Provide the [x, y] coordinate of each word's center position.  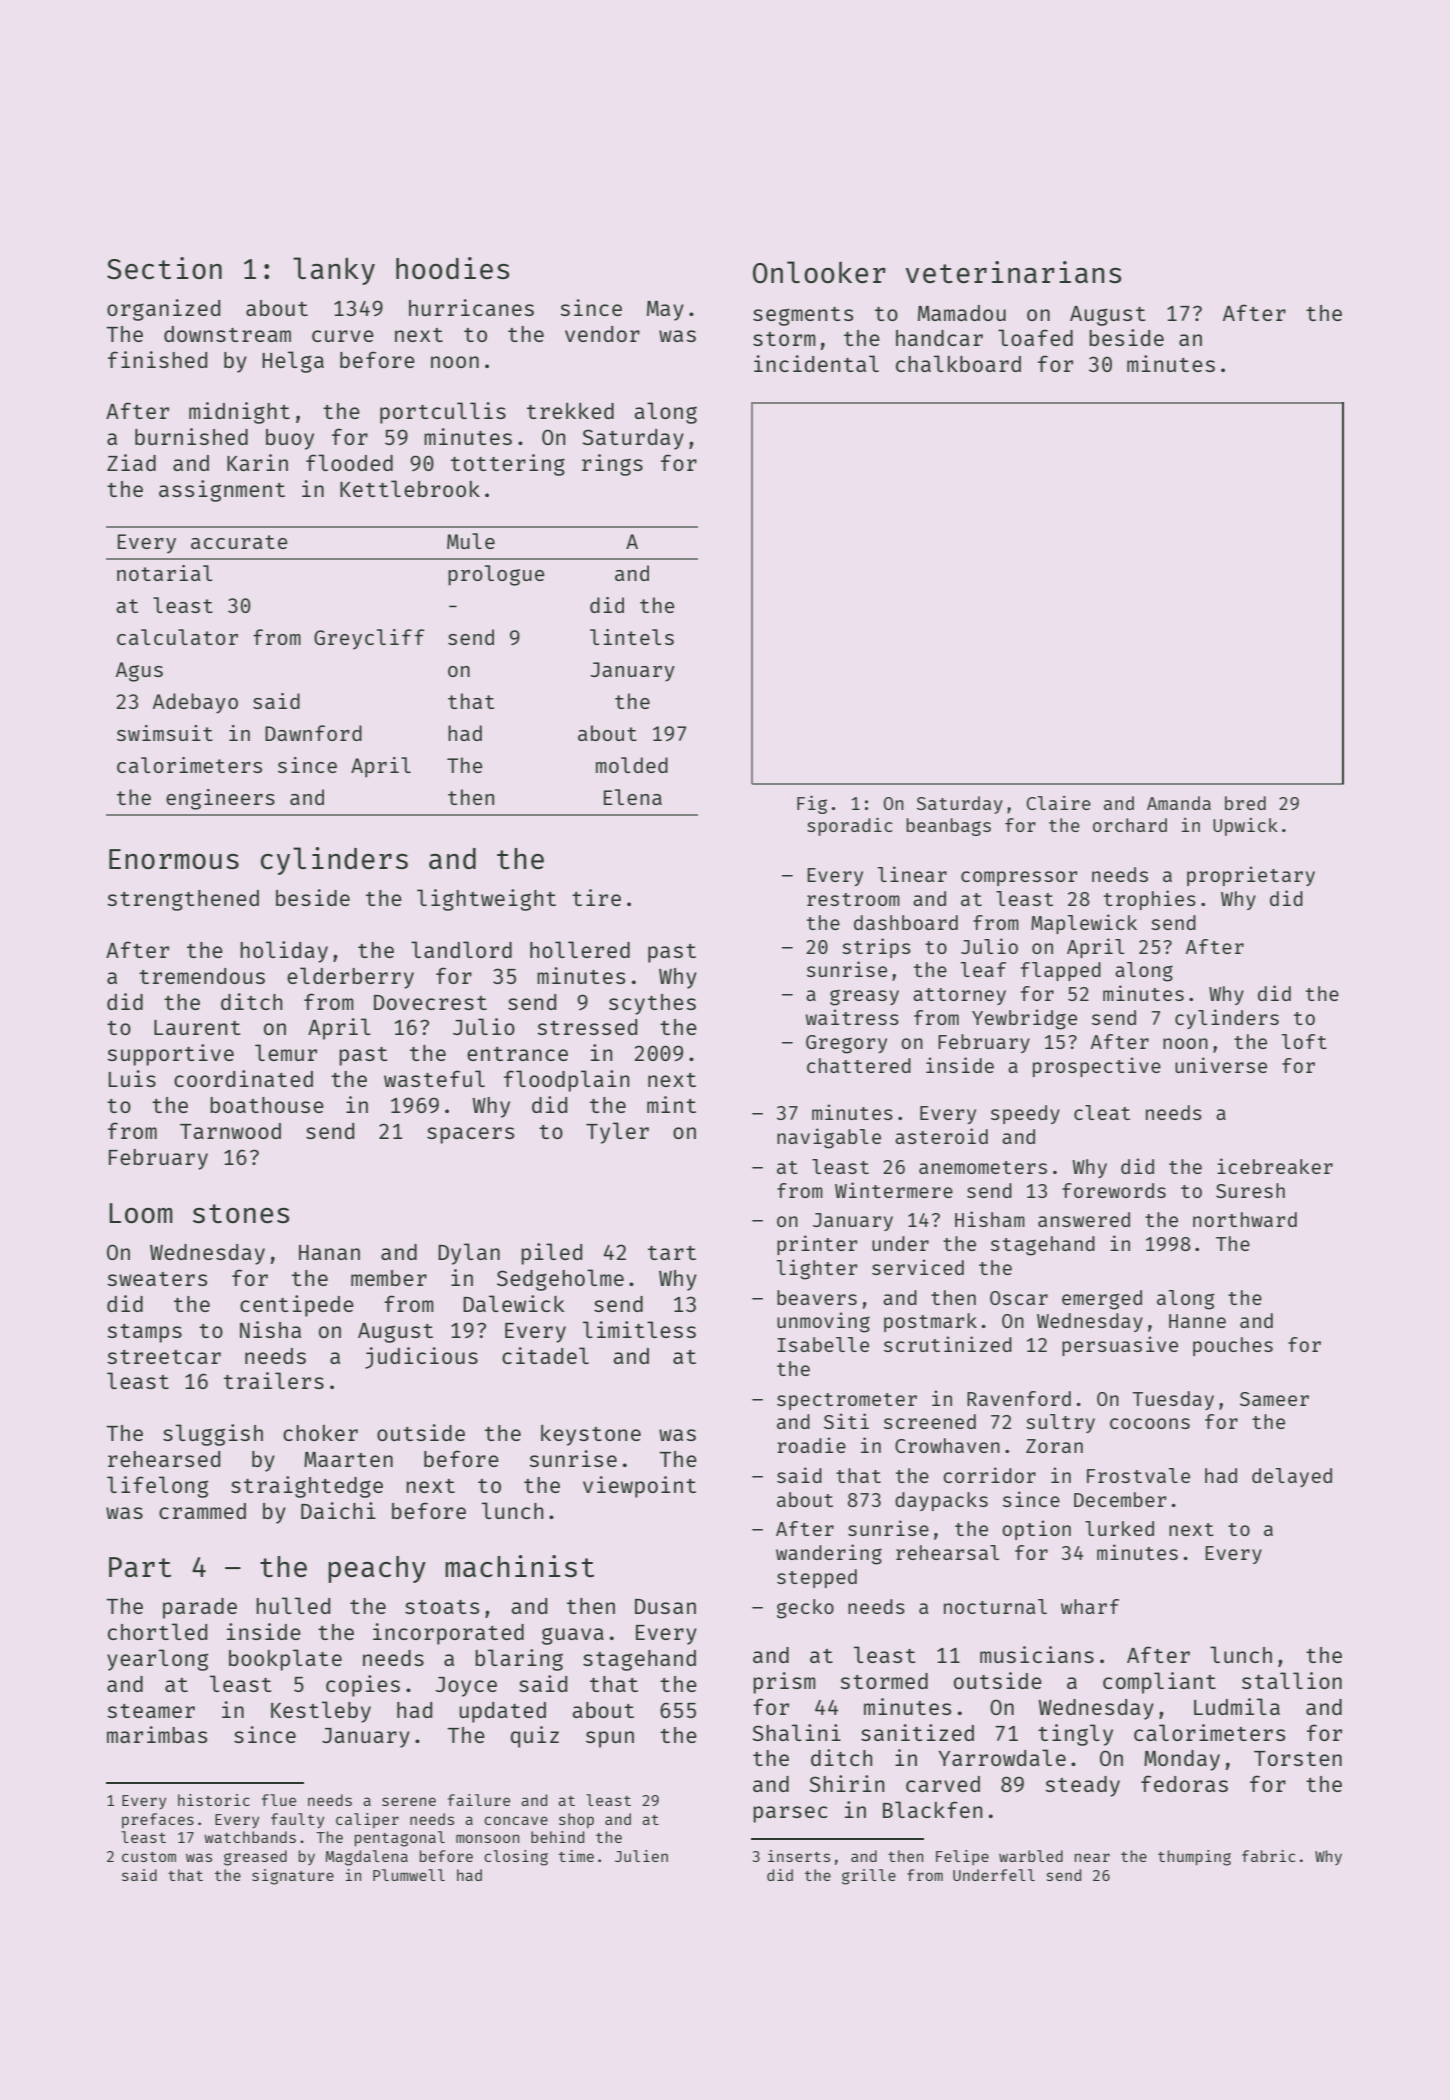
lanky [334, 271]
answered [1084, 1219]
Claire [1058, 803]
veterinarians [1013, 272]
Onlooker [819, 272]
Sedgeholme [560, 1280]
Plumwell [409, 1875]
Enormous [174, 859]
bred [1245, 803]
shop [576, 1820]
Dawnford [313, 733]
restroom [853, 899]
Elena [633, 797]
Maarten [348, 1459]
